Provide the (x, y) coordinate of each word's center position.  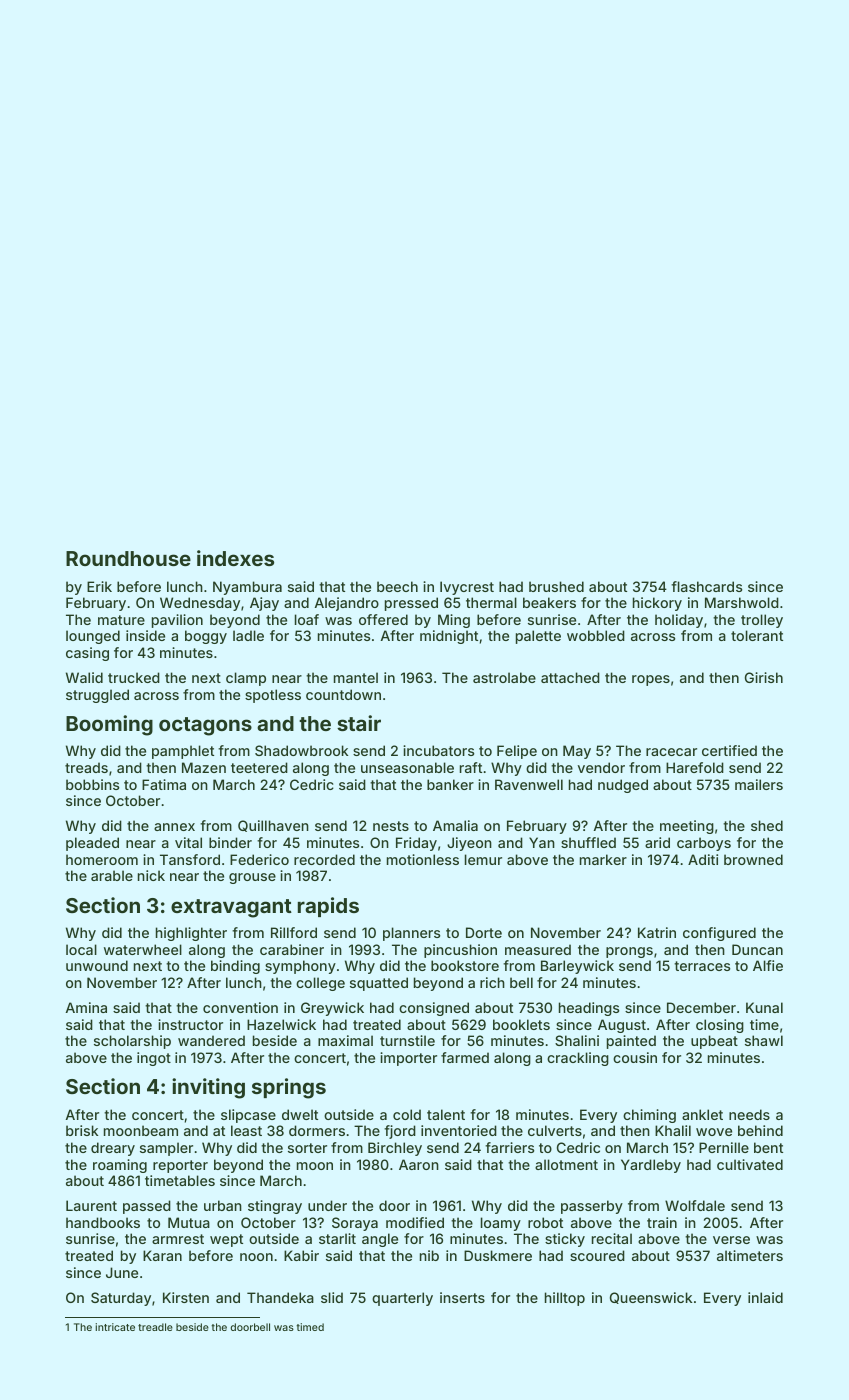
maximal (345, 1040)
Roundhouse (128, 558)
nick (151, 875)
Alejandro (347, 604)
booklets (521, 1024)
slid (332, 1297)
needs (749, 1114)
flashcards (706, 586)
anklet (702, 1114)
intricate (115, 1327)
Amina (86, 1007)
